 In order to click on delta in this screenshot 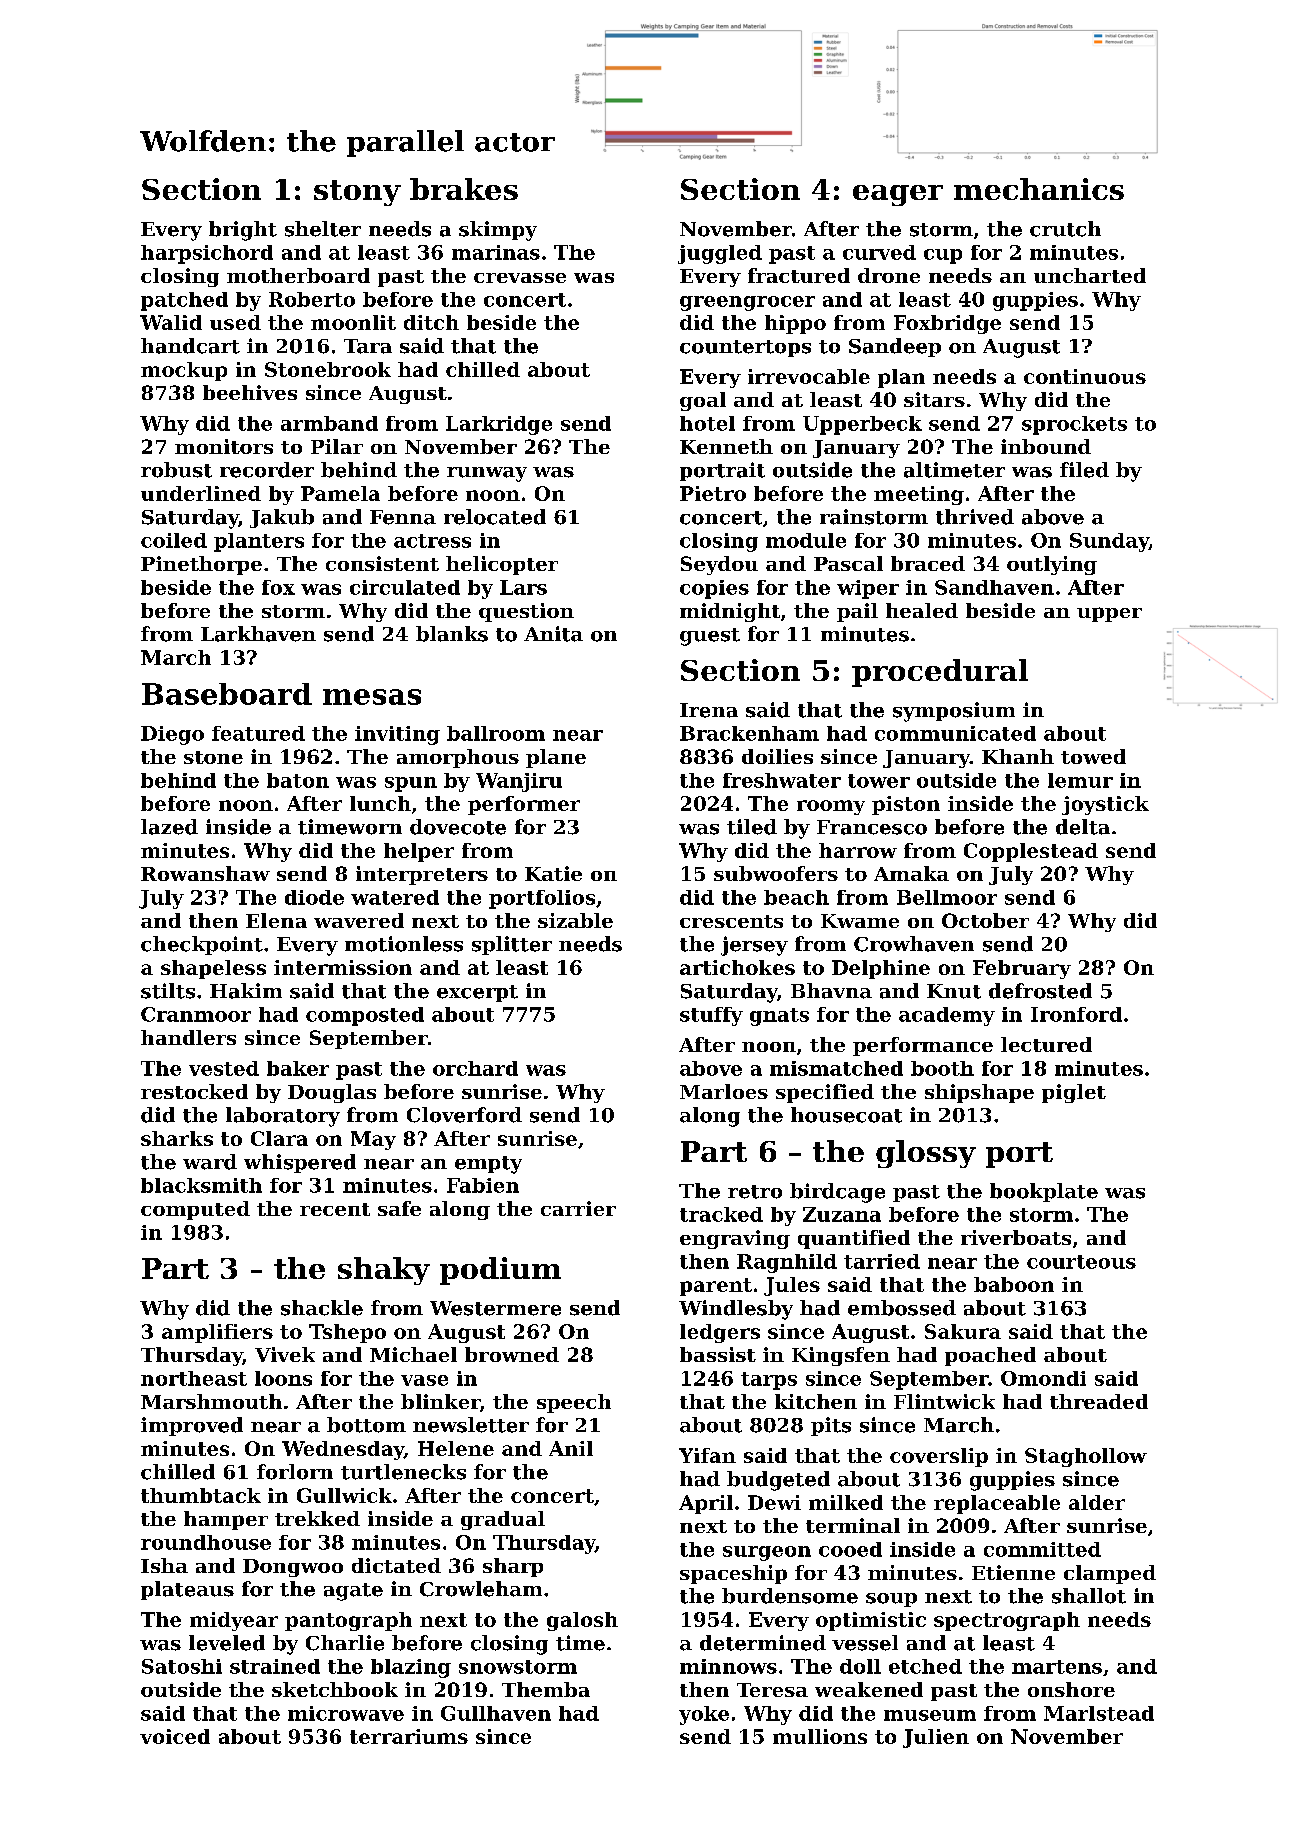, I will do `click(1083, 827)`.
